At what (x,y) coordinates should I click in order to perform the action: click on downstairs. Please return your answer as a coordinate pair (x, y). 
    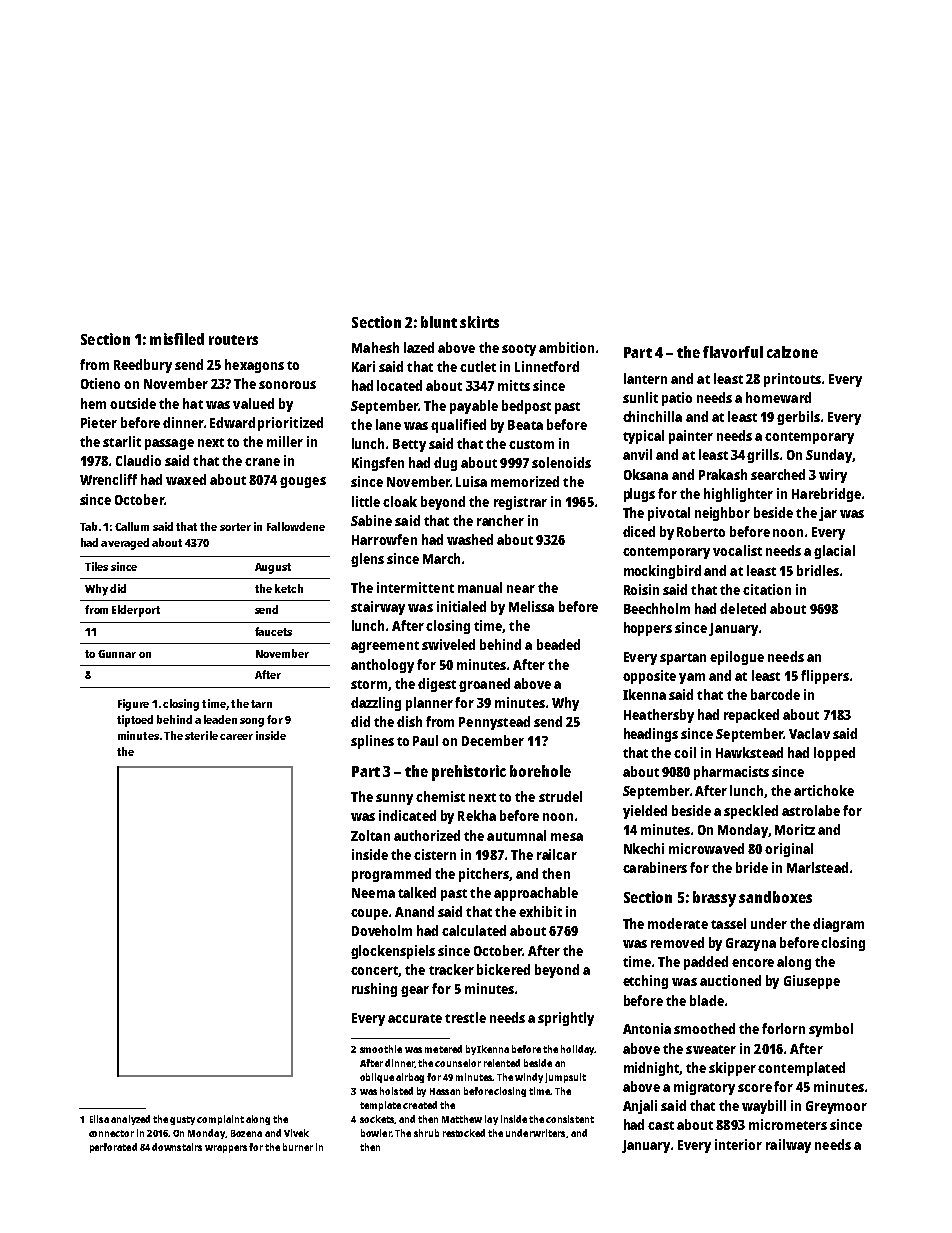
    Looking at the image, I should click on (177, 1147).
